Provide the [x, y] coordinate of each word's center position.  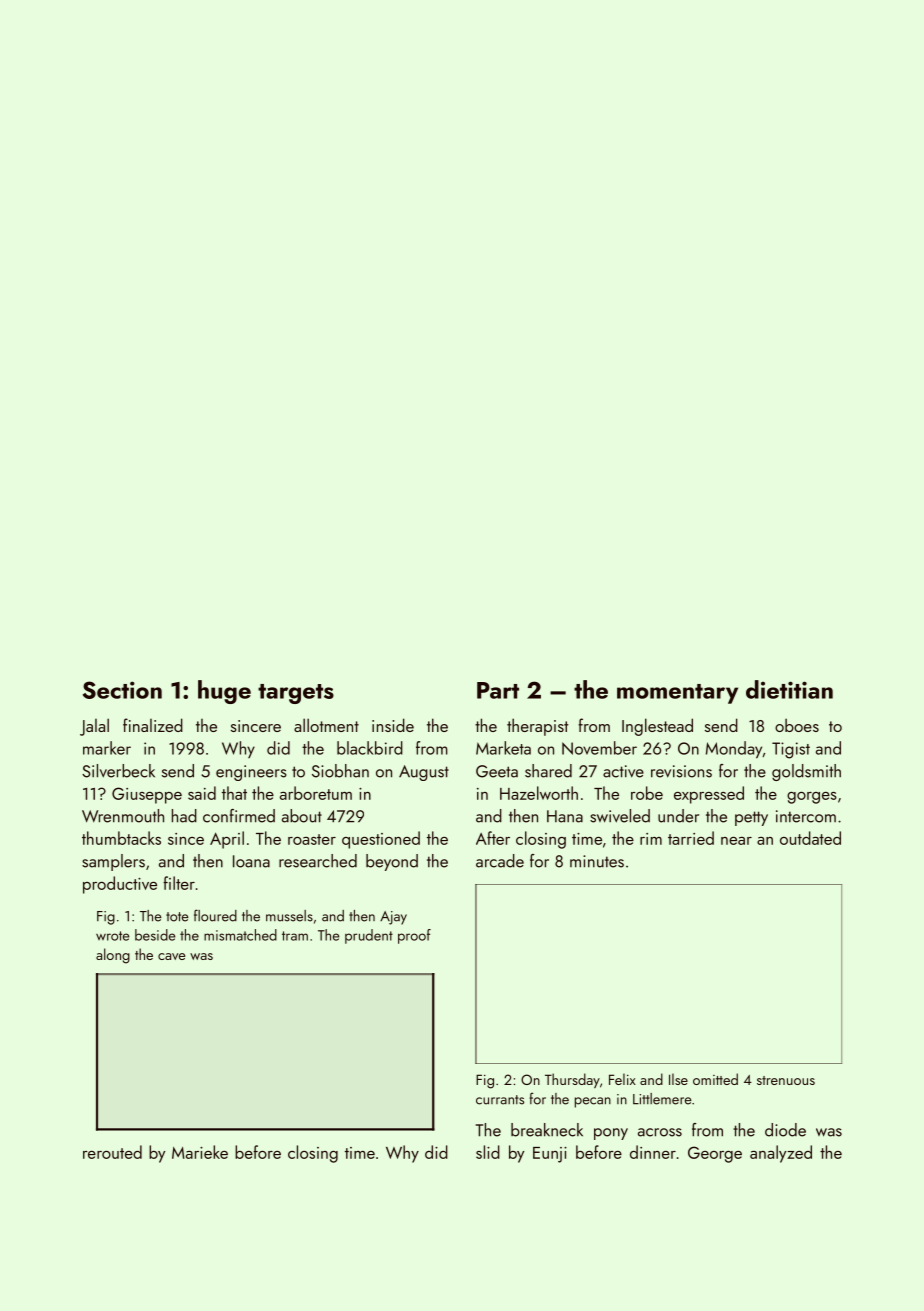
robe [647, 793]
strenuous [786, 1080]
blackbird [370, 748]
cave [172, 956]
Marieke [200, 1152]
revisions [681, 771]
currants [500, 1100]
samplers [113, 862]
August [424, 773]
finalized [153, 725]
